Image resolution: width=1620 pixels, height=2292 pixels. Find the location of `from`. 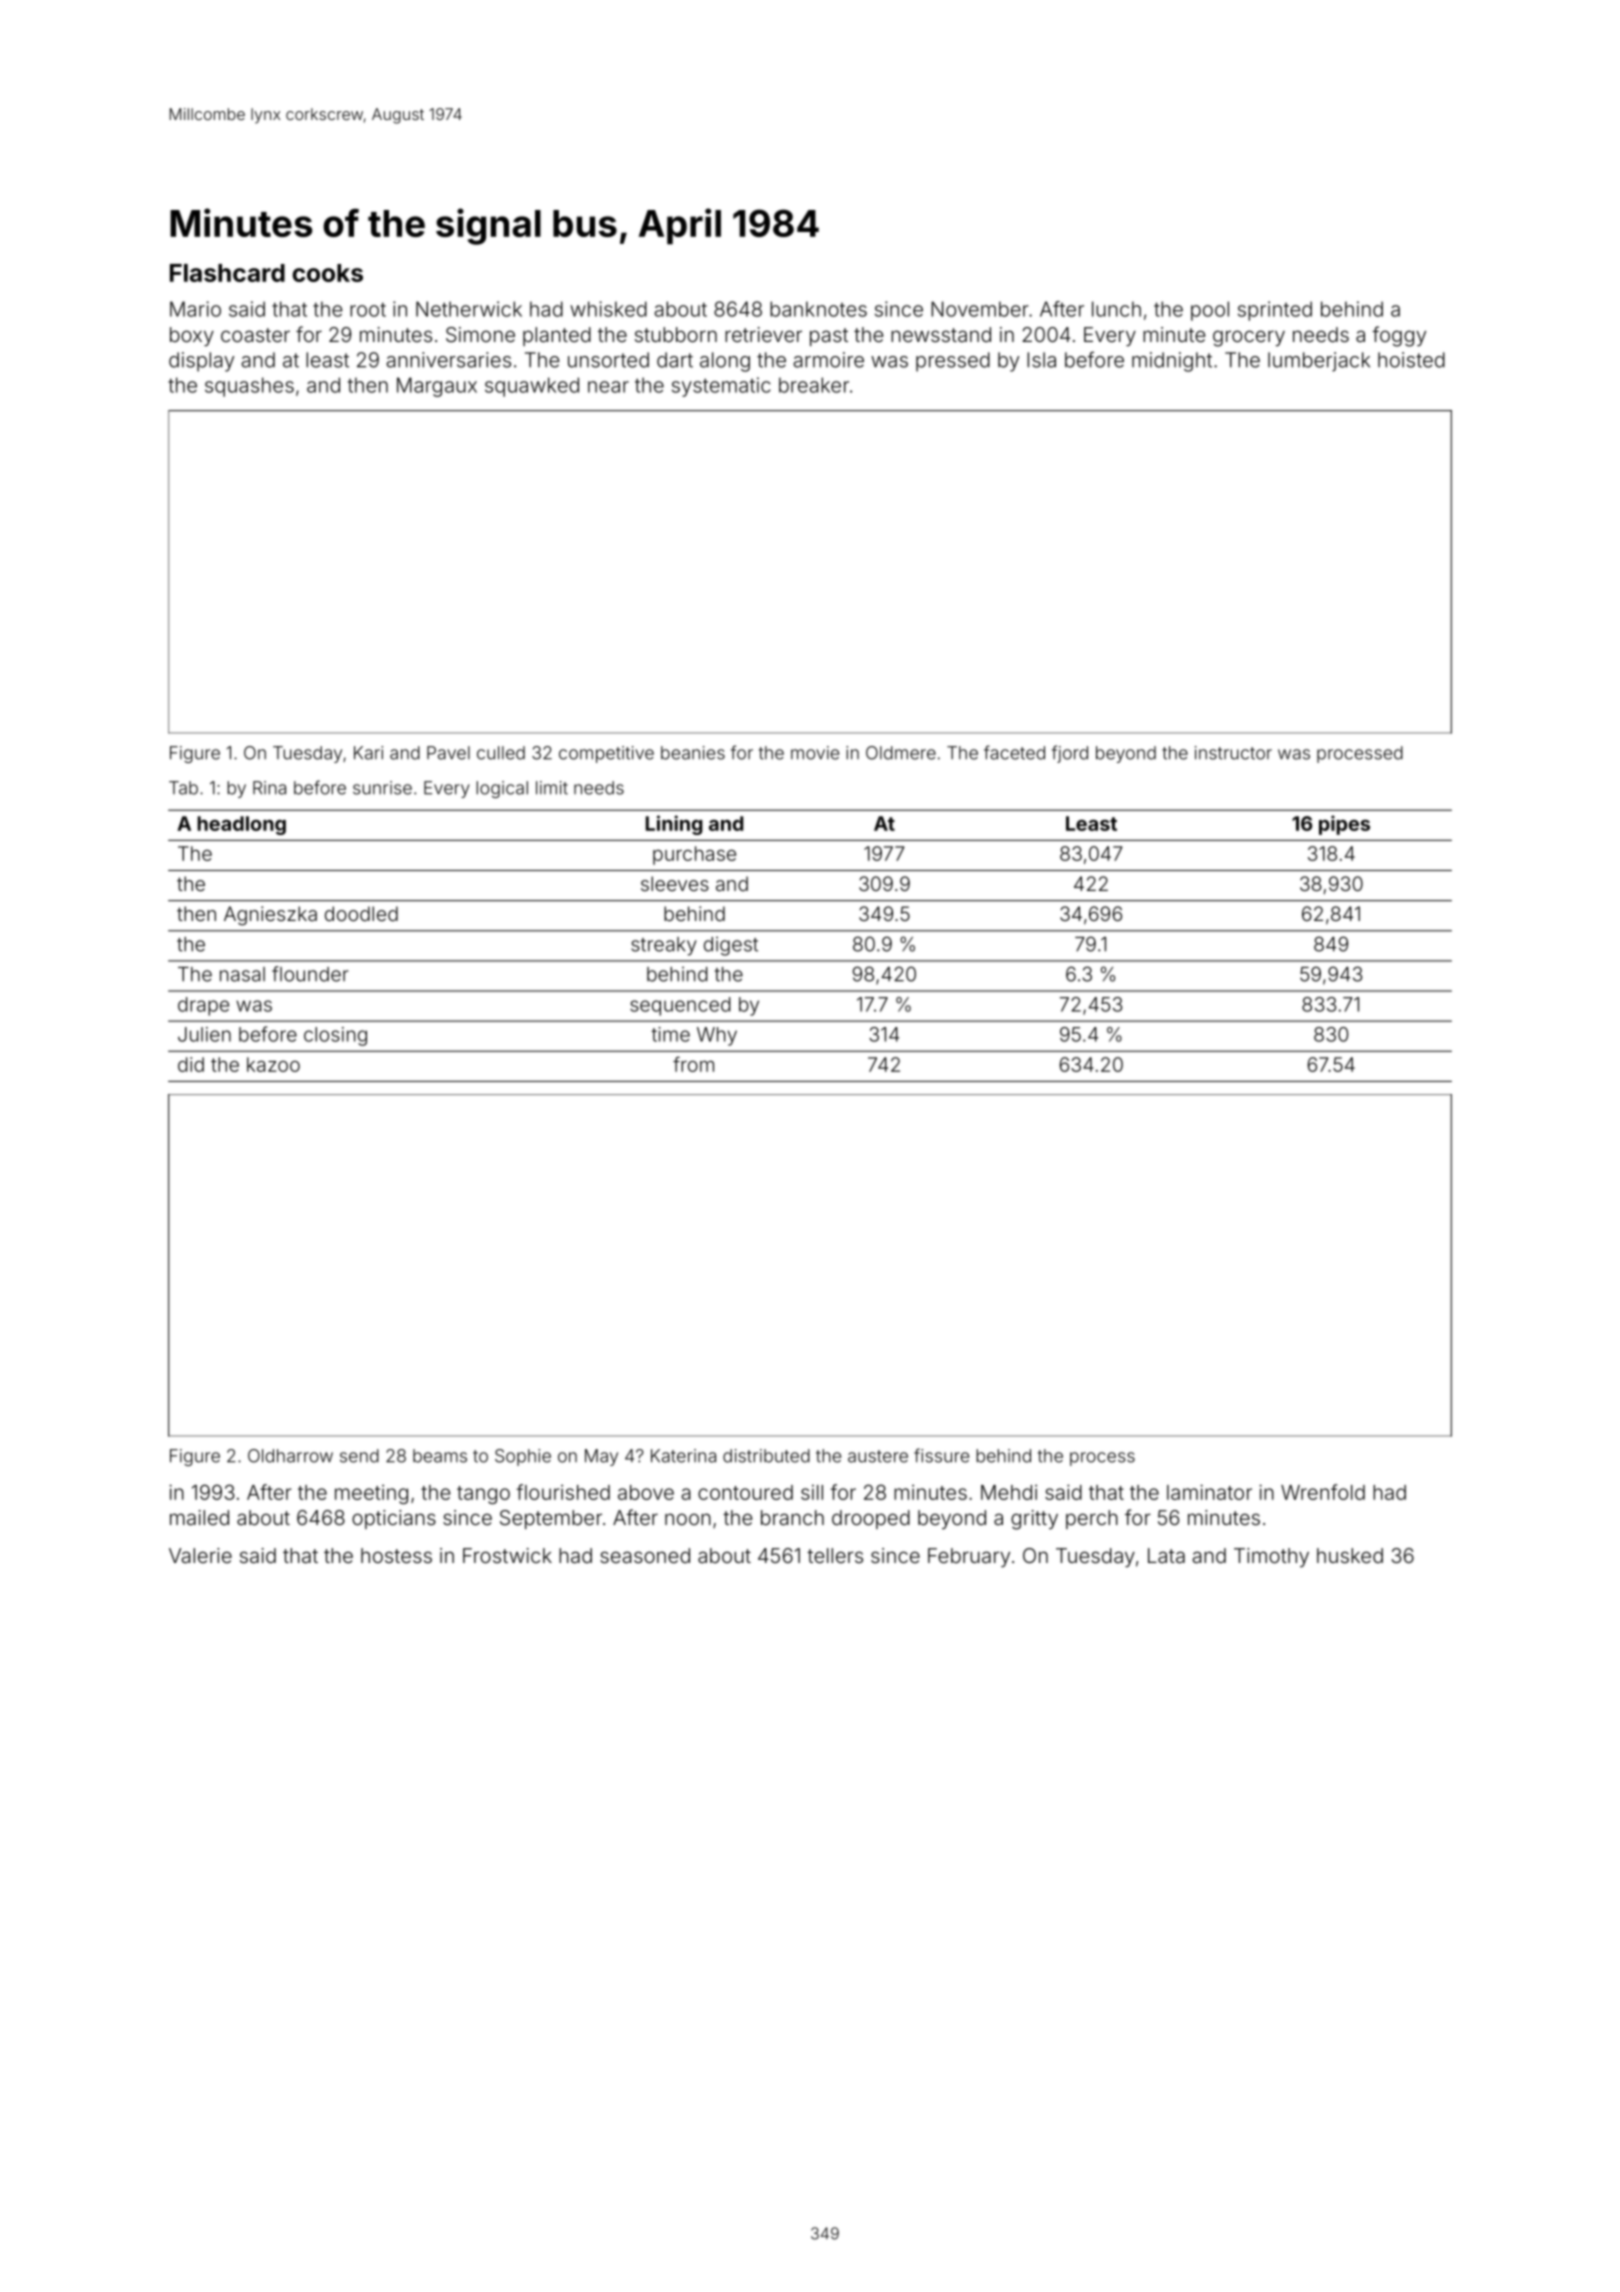

from is located at coordinates (693, 1064).
